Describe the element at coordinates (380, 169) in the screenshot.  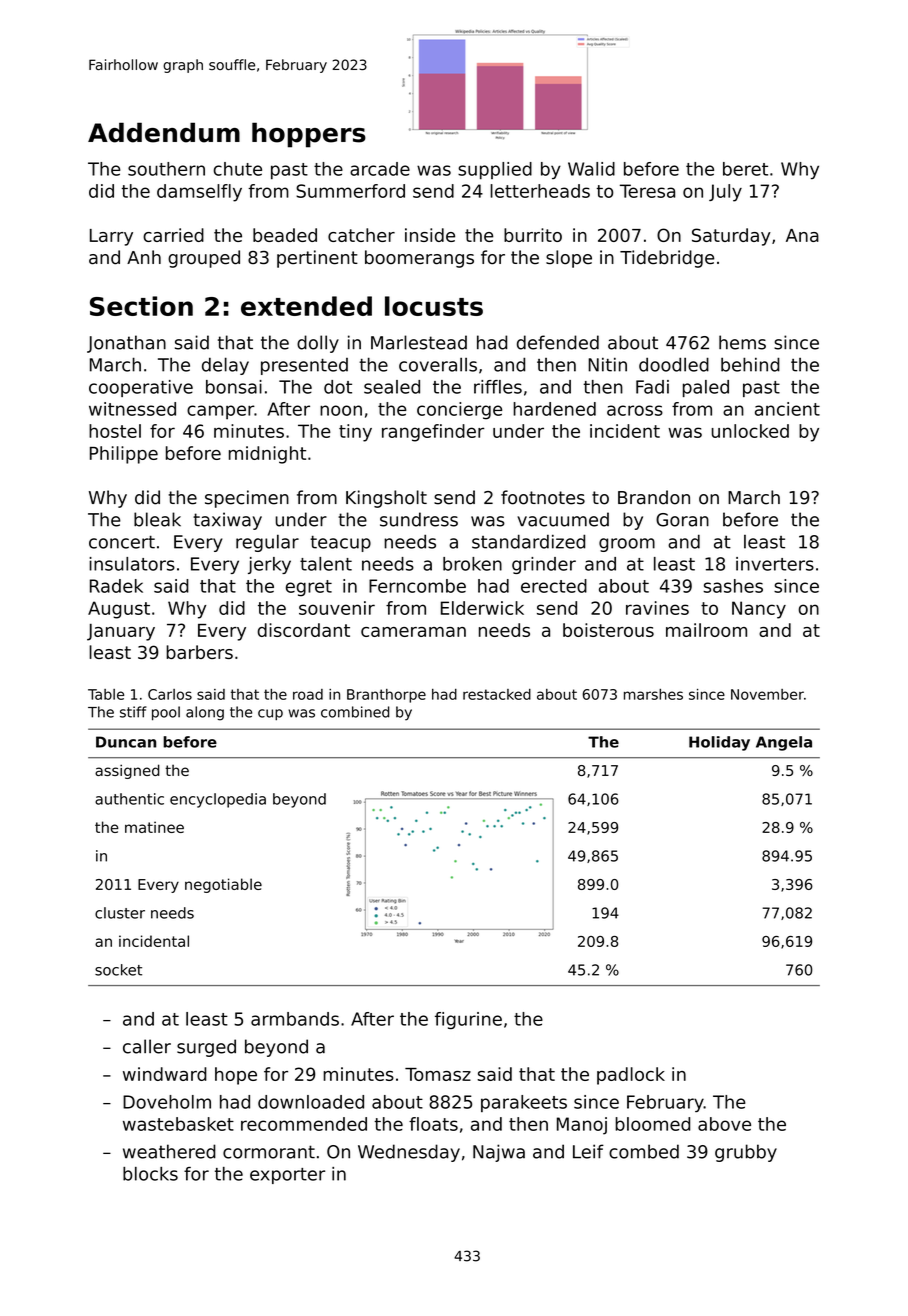
I see `arcade` at that location.
